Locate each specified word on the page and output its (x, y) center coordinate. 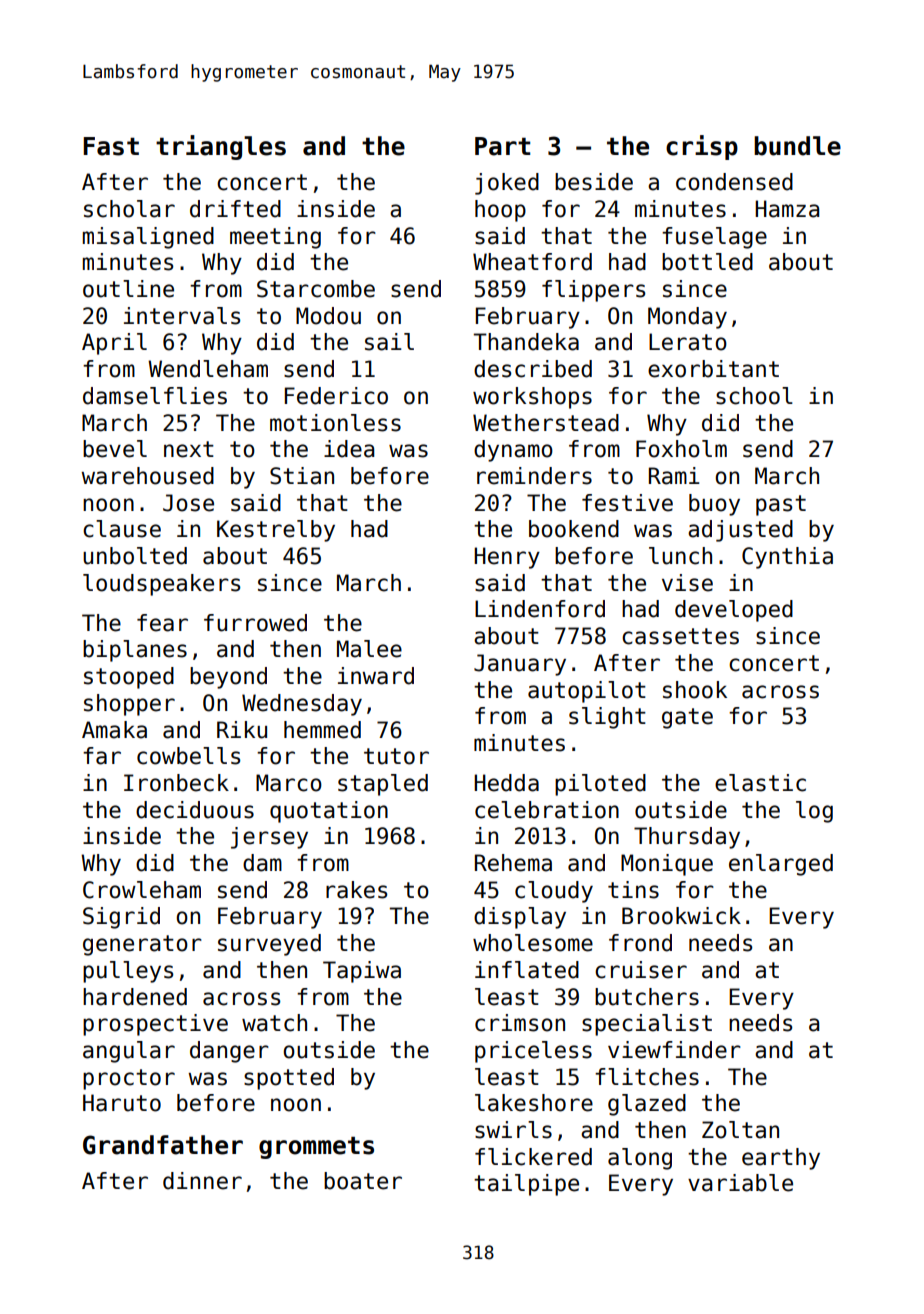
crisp (702, 147)
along (640, 1159)
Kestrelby (276, 531)
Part (502, 146)
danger (229, 1052)
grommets (316, 1148)
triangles (221, 147)
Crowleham (142, 890)
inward (376, 676)
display (520, 918)
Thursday (687, 838)
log (814, 812)
